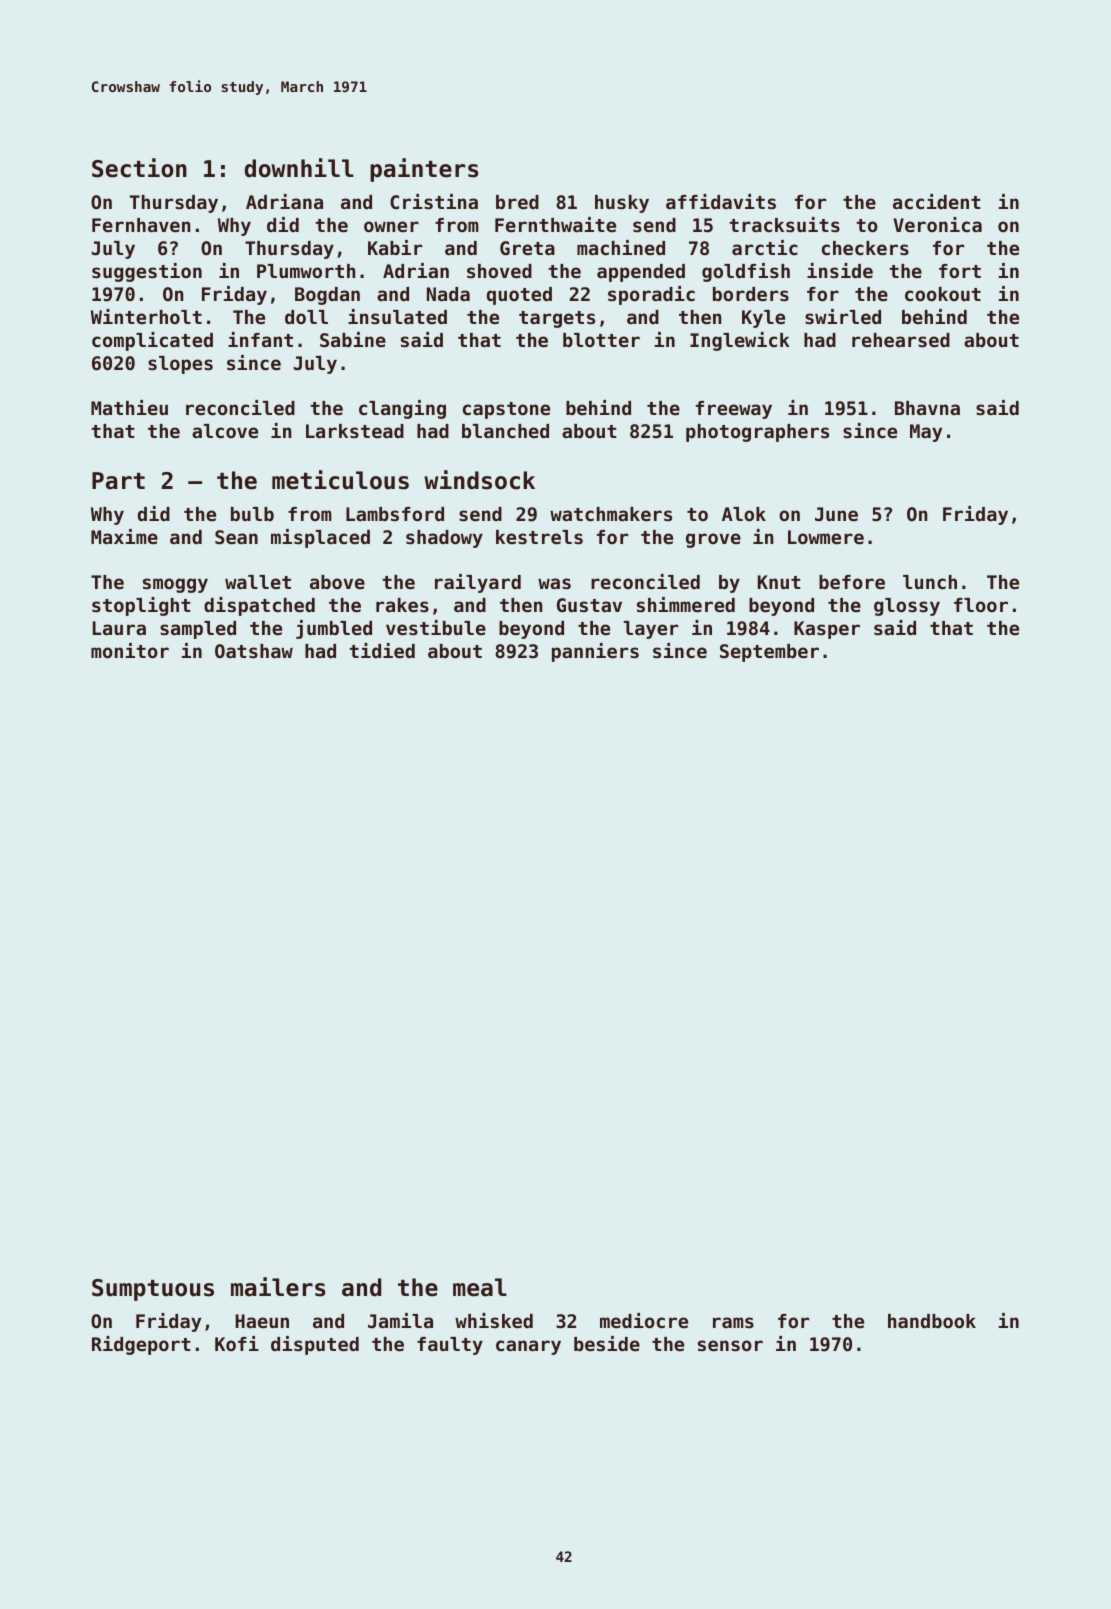  I want to click on tidied, so click(382, 651).
